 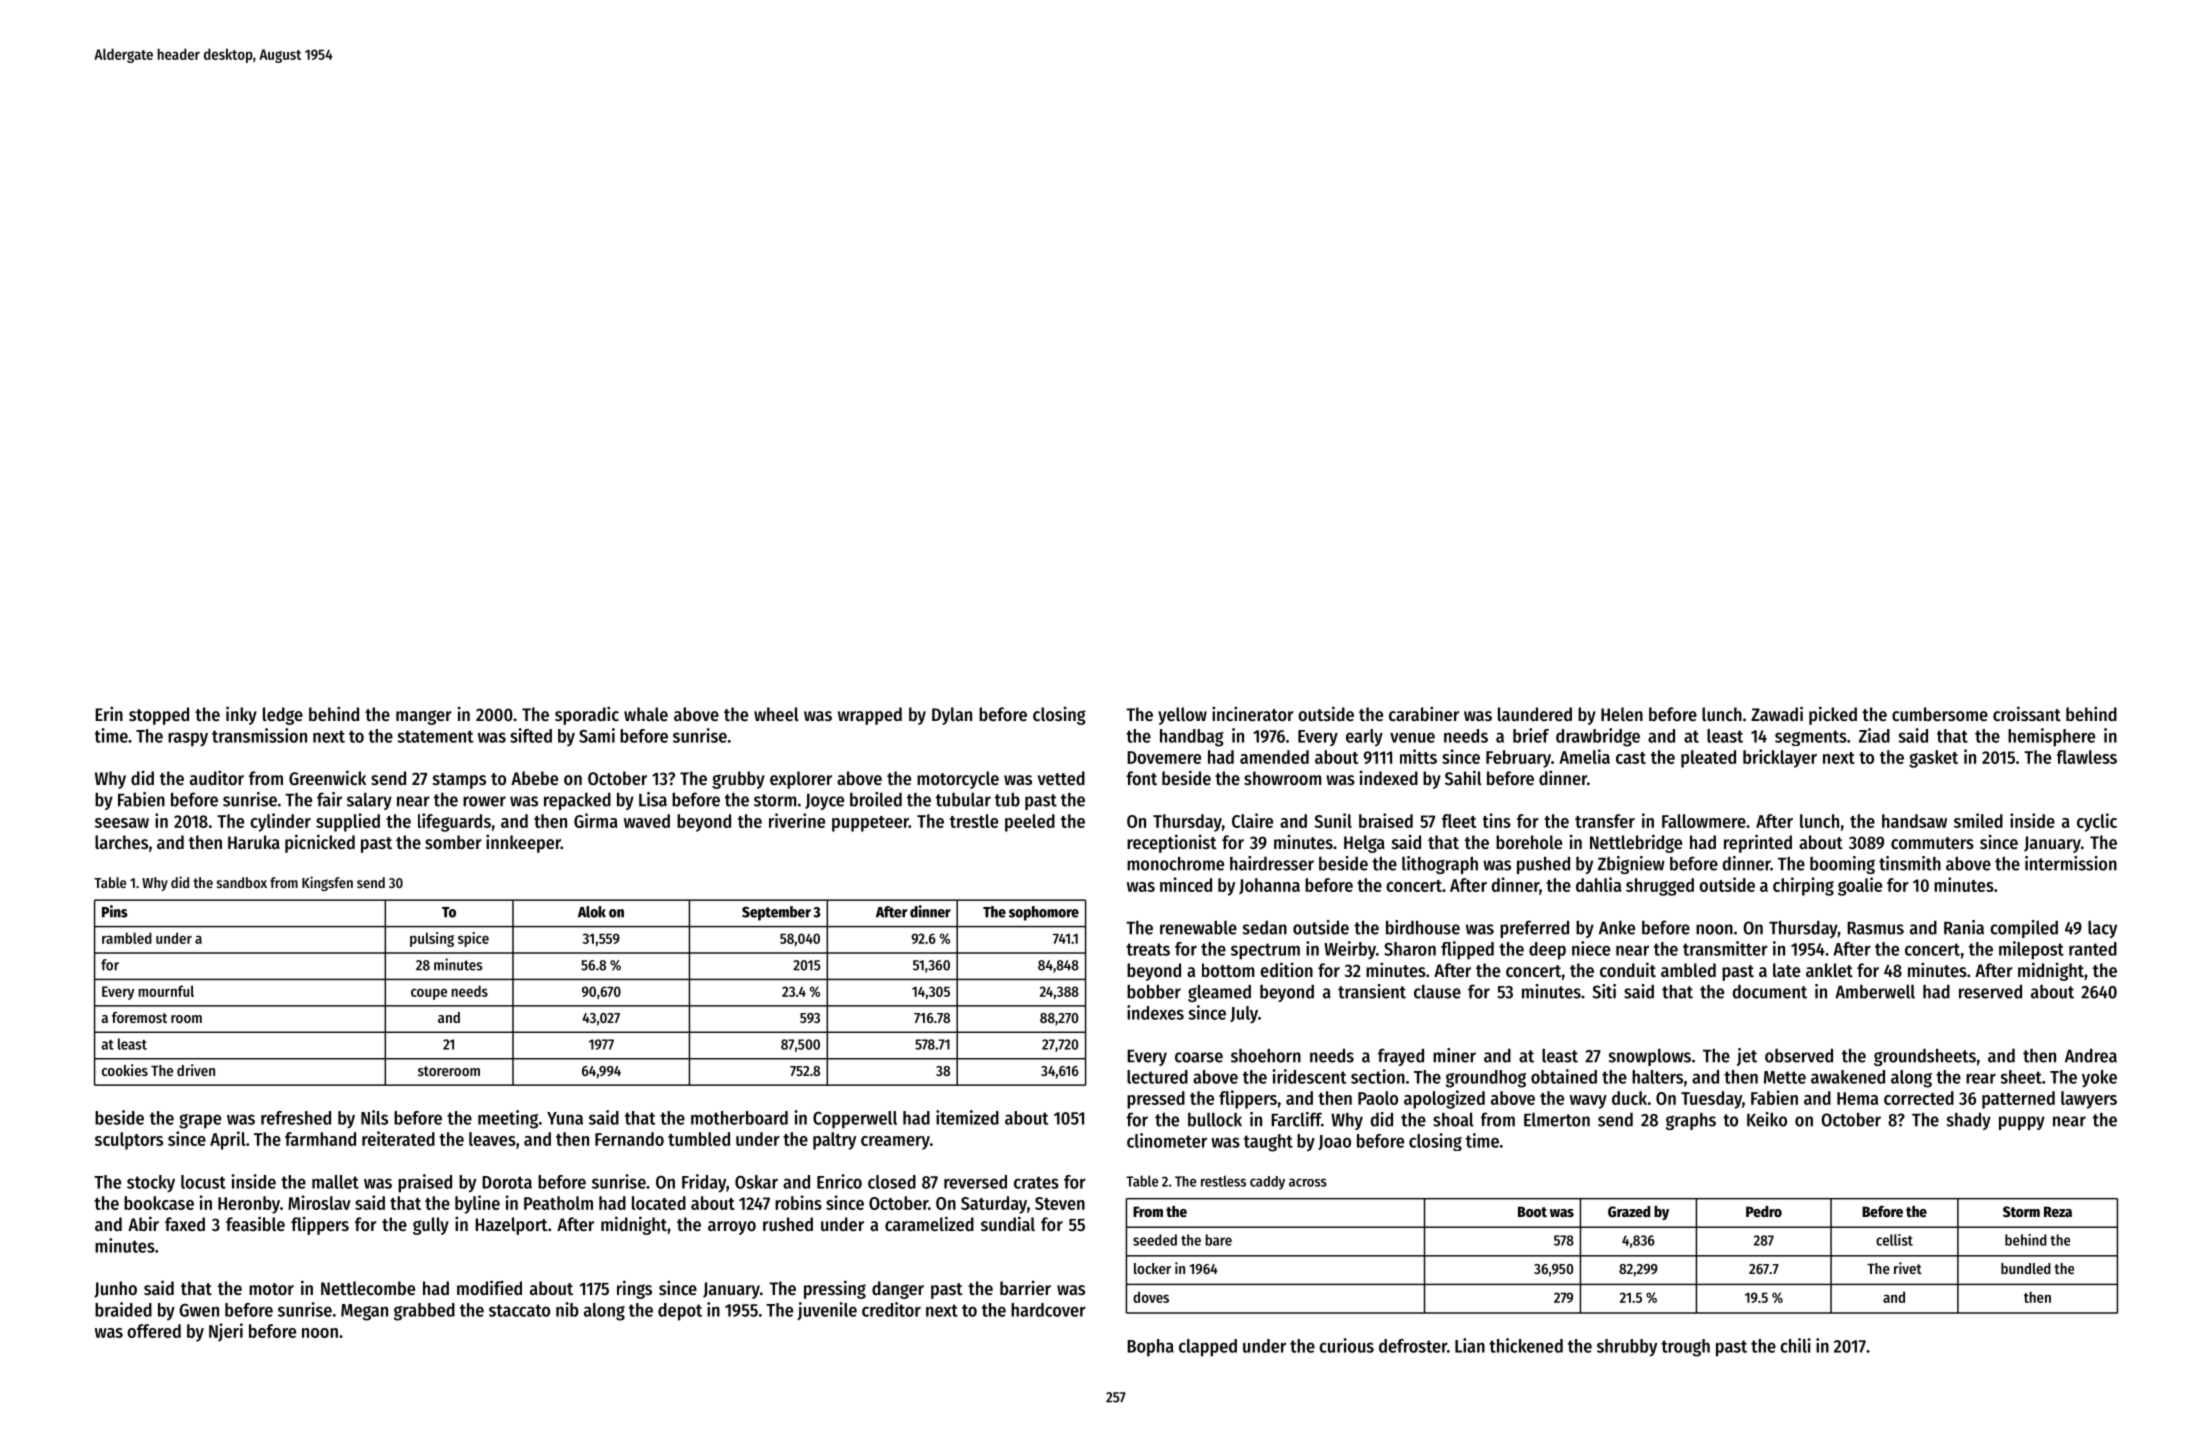 I want to click on fair, so click(x=329, y=799).
